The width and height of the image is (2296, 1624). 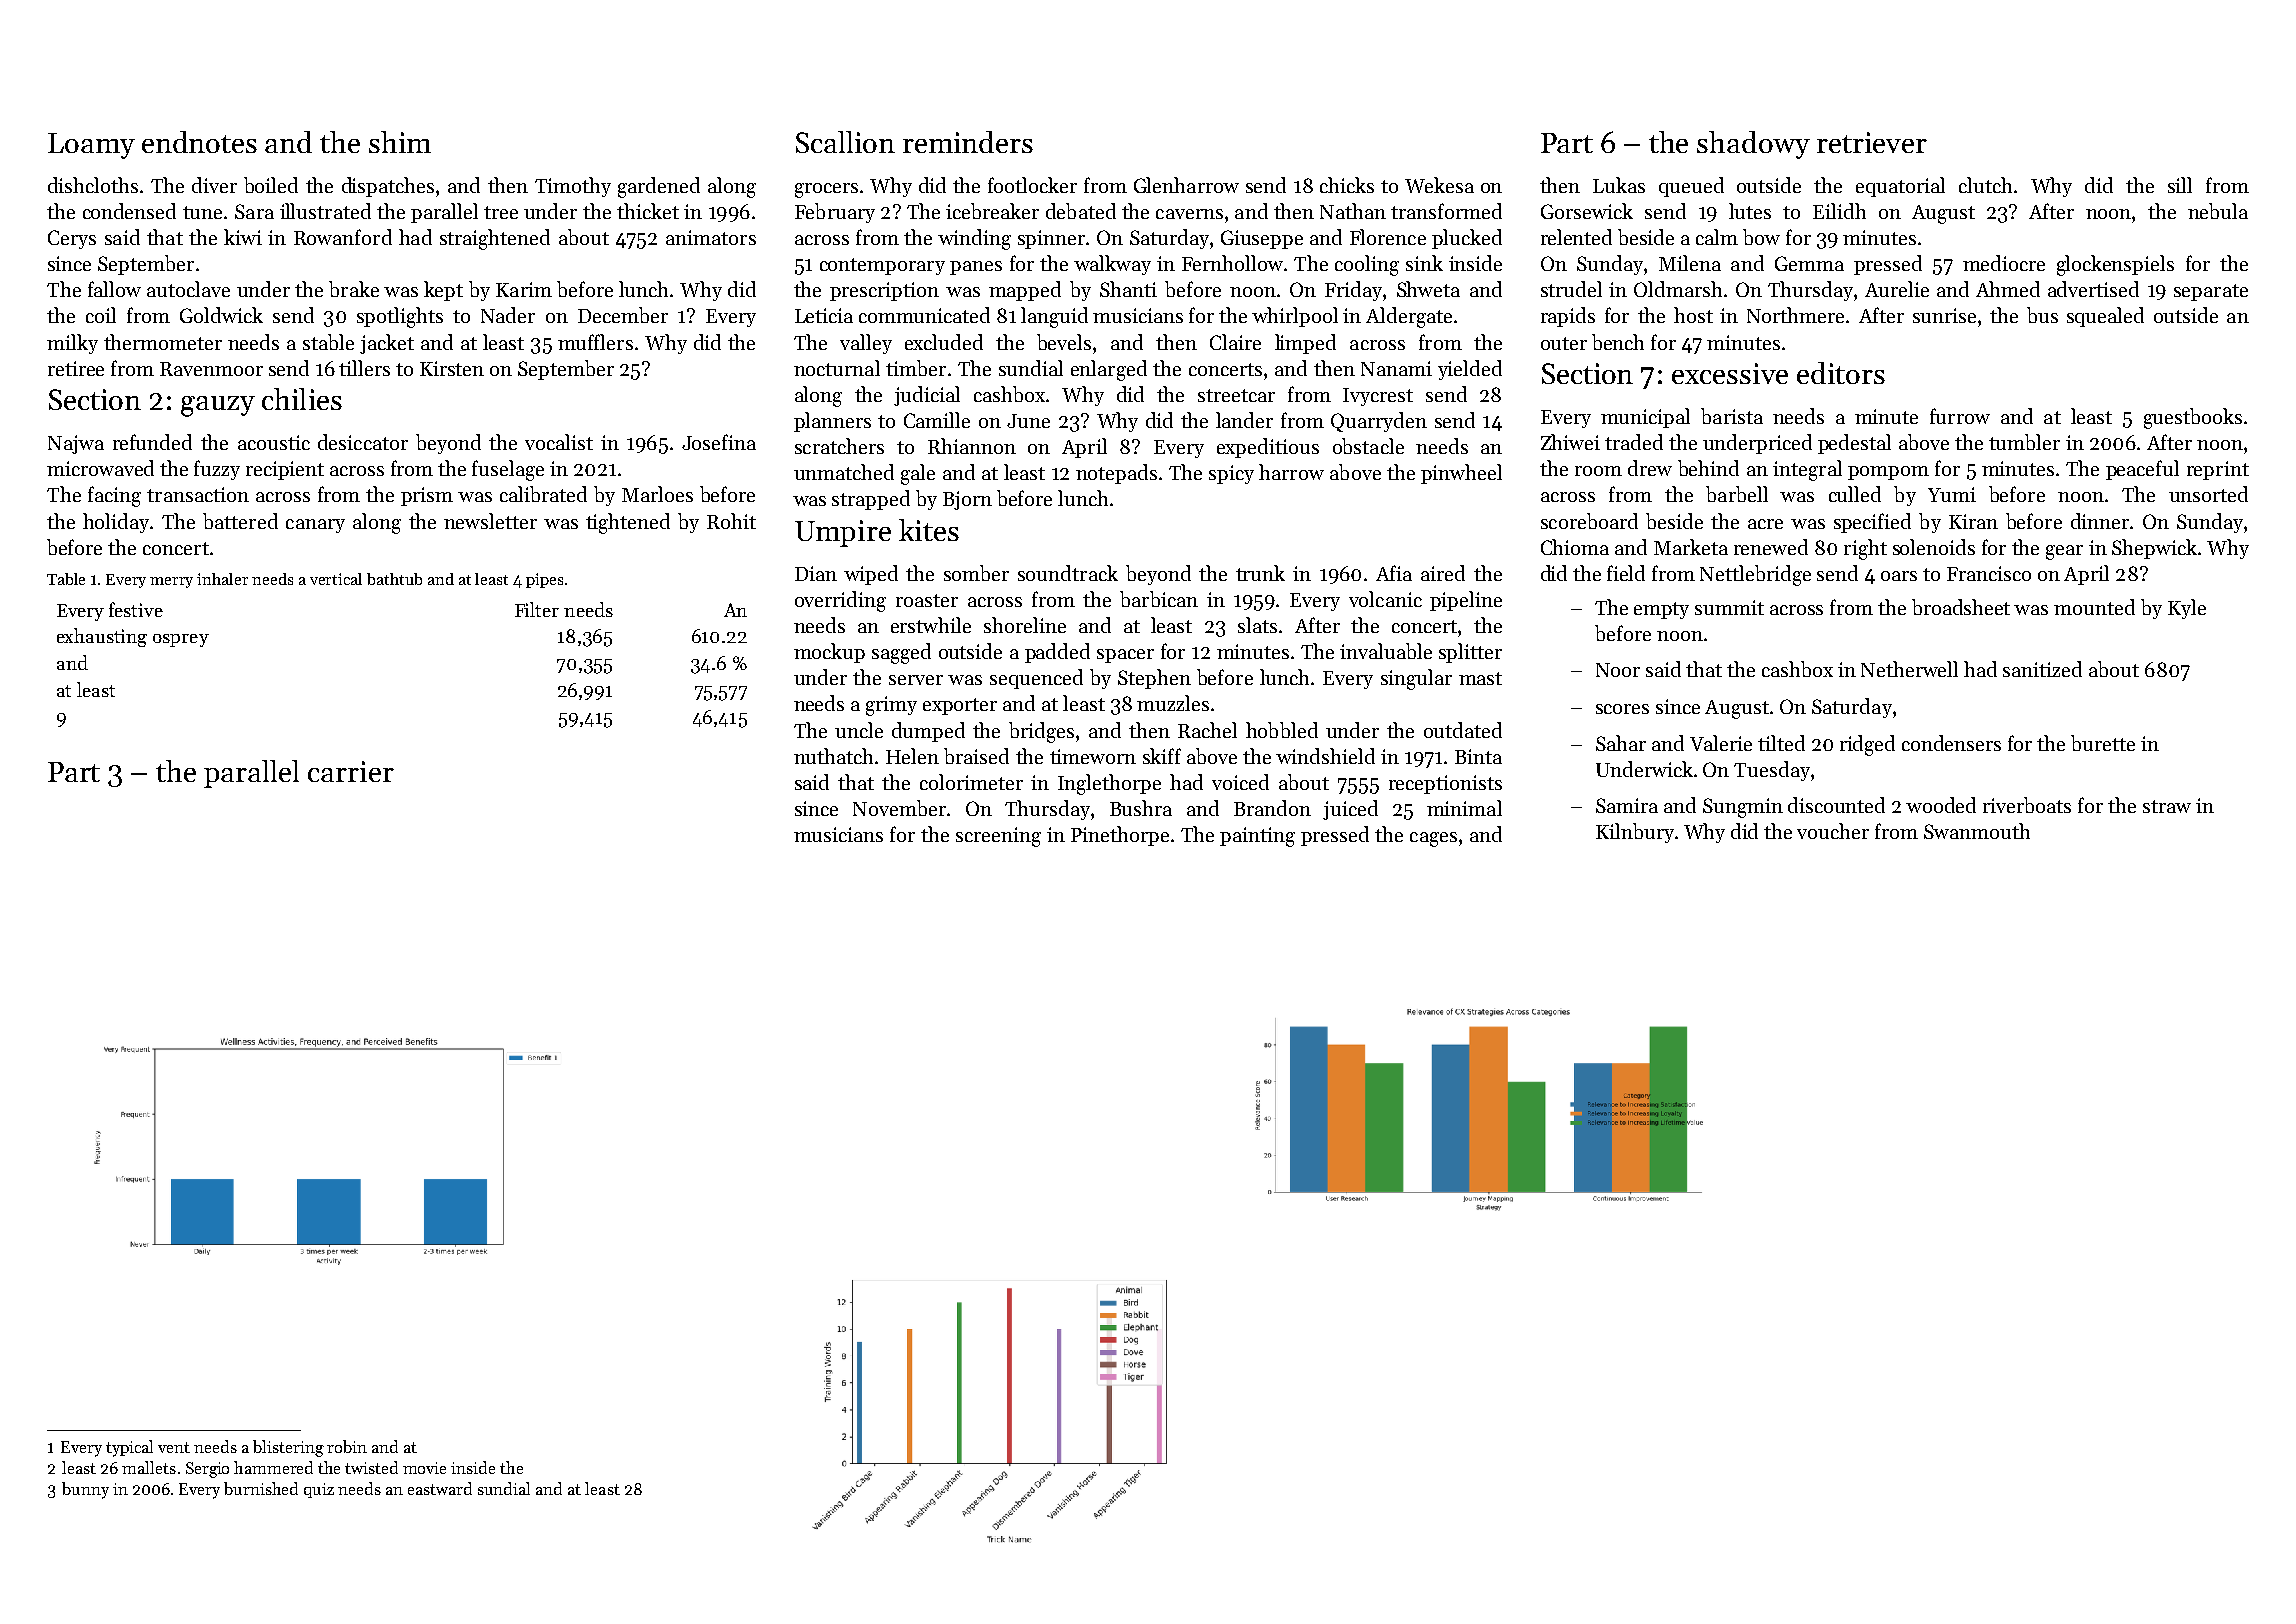 What do you see at coordinates (2105, 317) in the image?
I see `squealed` at bounding box center [2105, 317].
